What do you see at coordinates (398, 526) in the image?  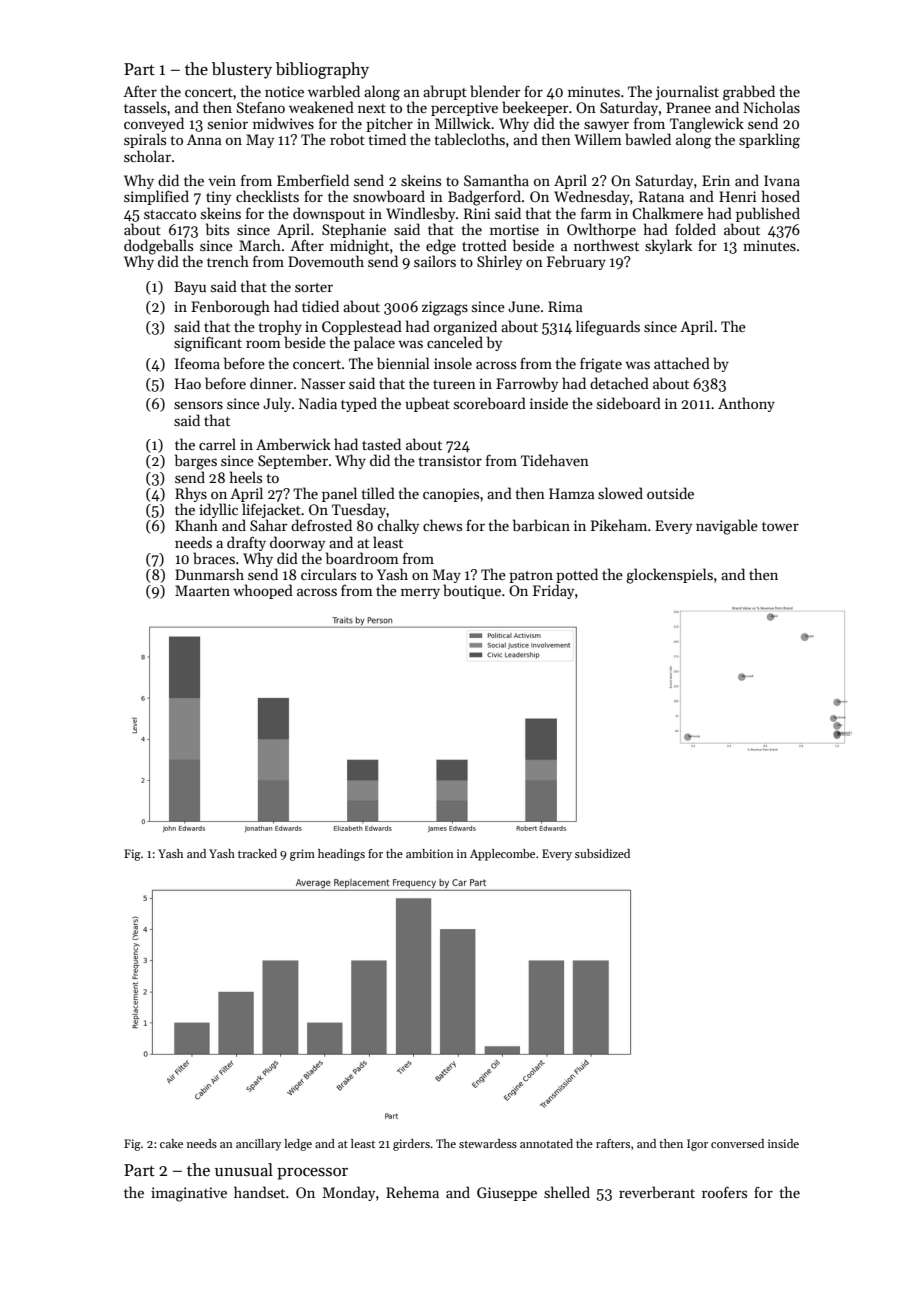 I see `chalky` at bounding box center [398, 526].
